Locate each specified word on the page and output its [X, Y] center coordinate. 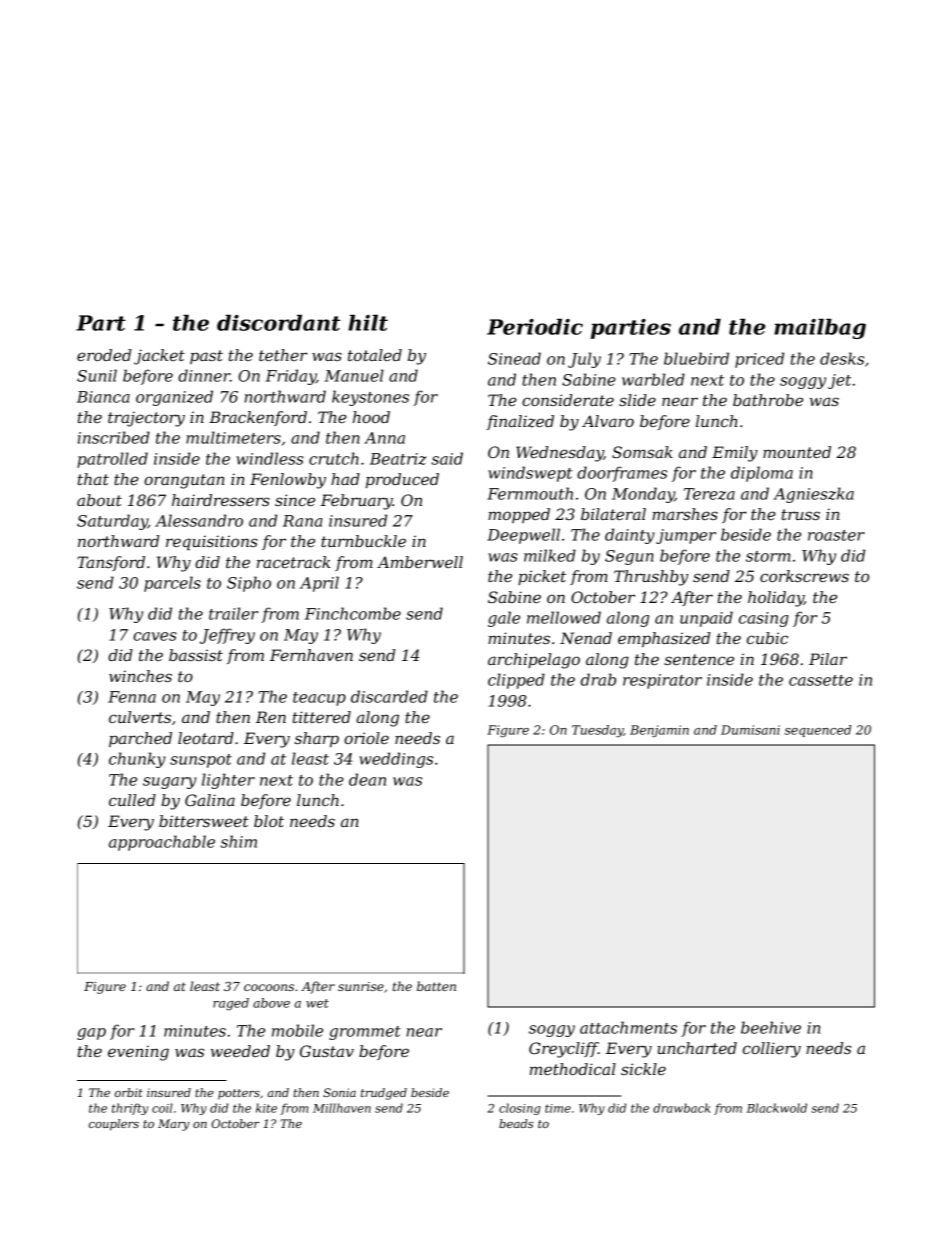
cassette [821, 680]
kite [266, 1108]
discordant [278, 322]
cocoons [269, 987]
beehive [771, 1027]
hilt [368, 322]
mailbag [820, 328]
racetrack [293, 562]
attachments [628, 1027]
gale [504, 619]
